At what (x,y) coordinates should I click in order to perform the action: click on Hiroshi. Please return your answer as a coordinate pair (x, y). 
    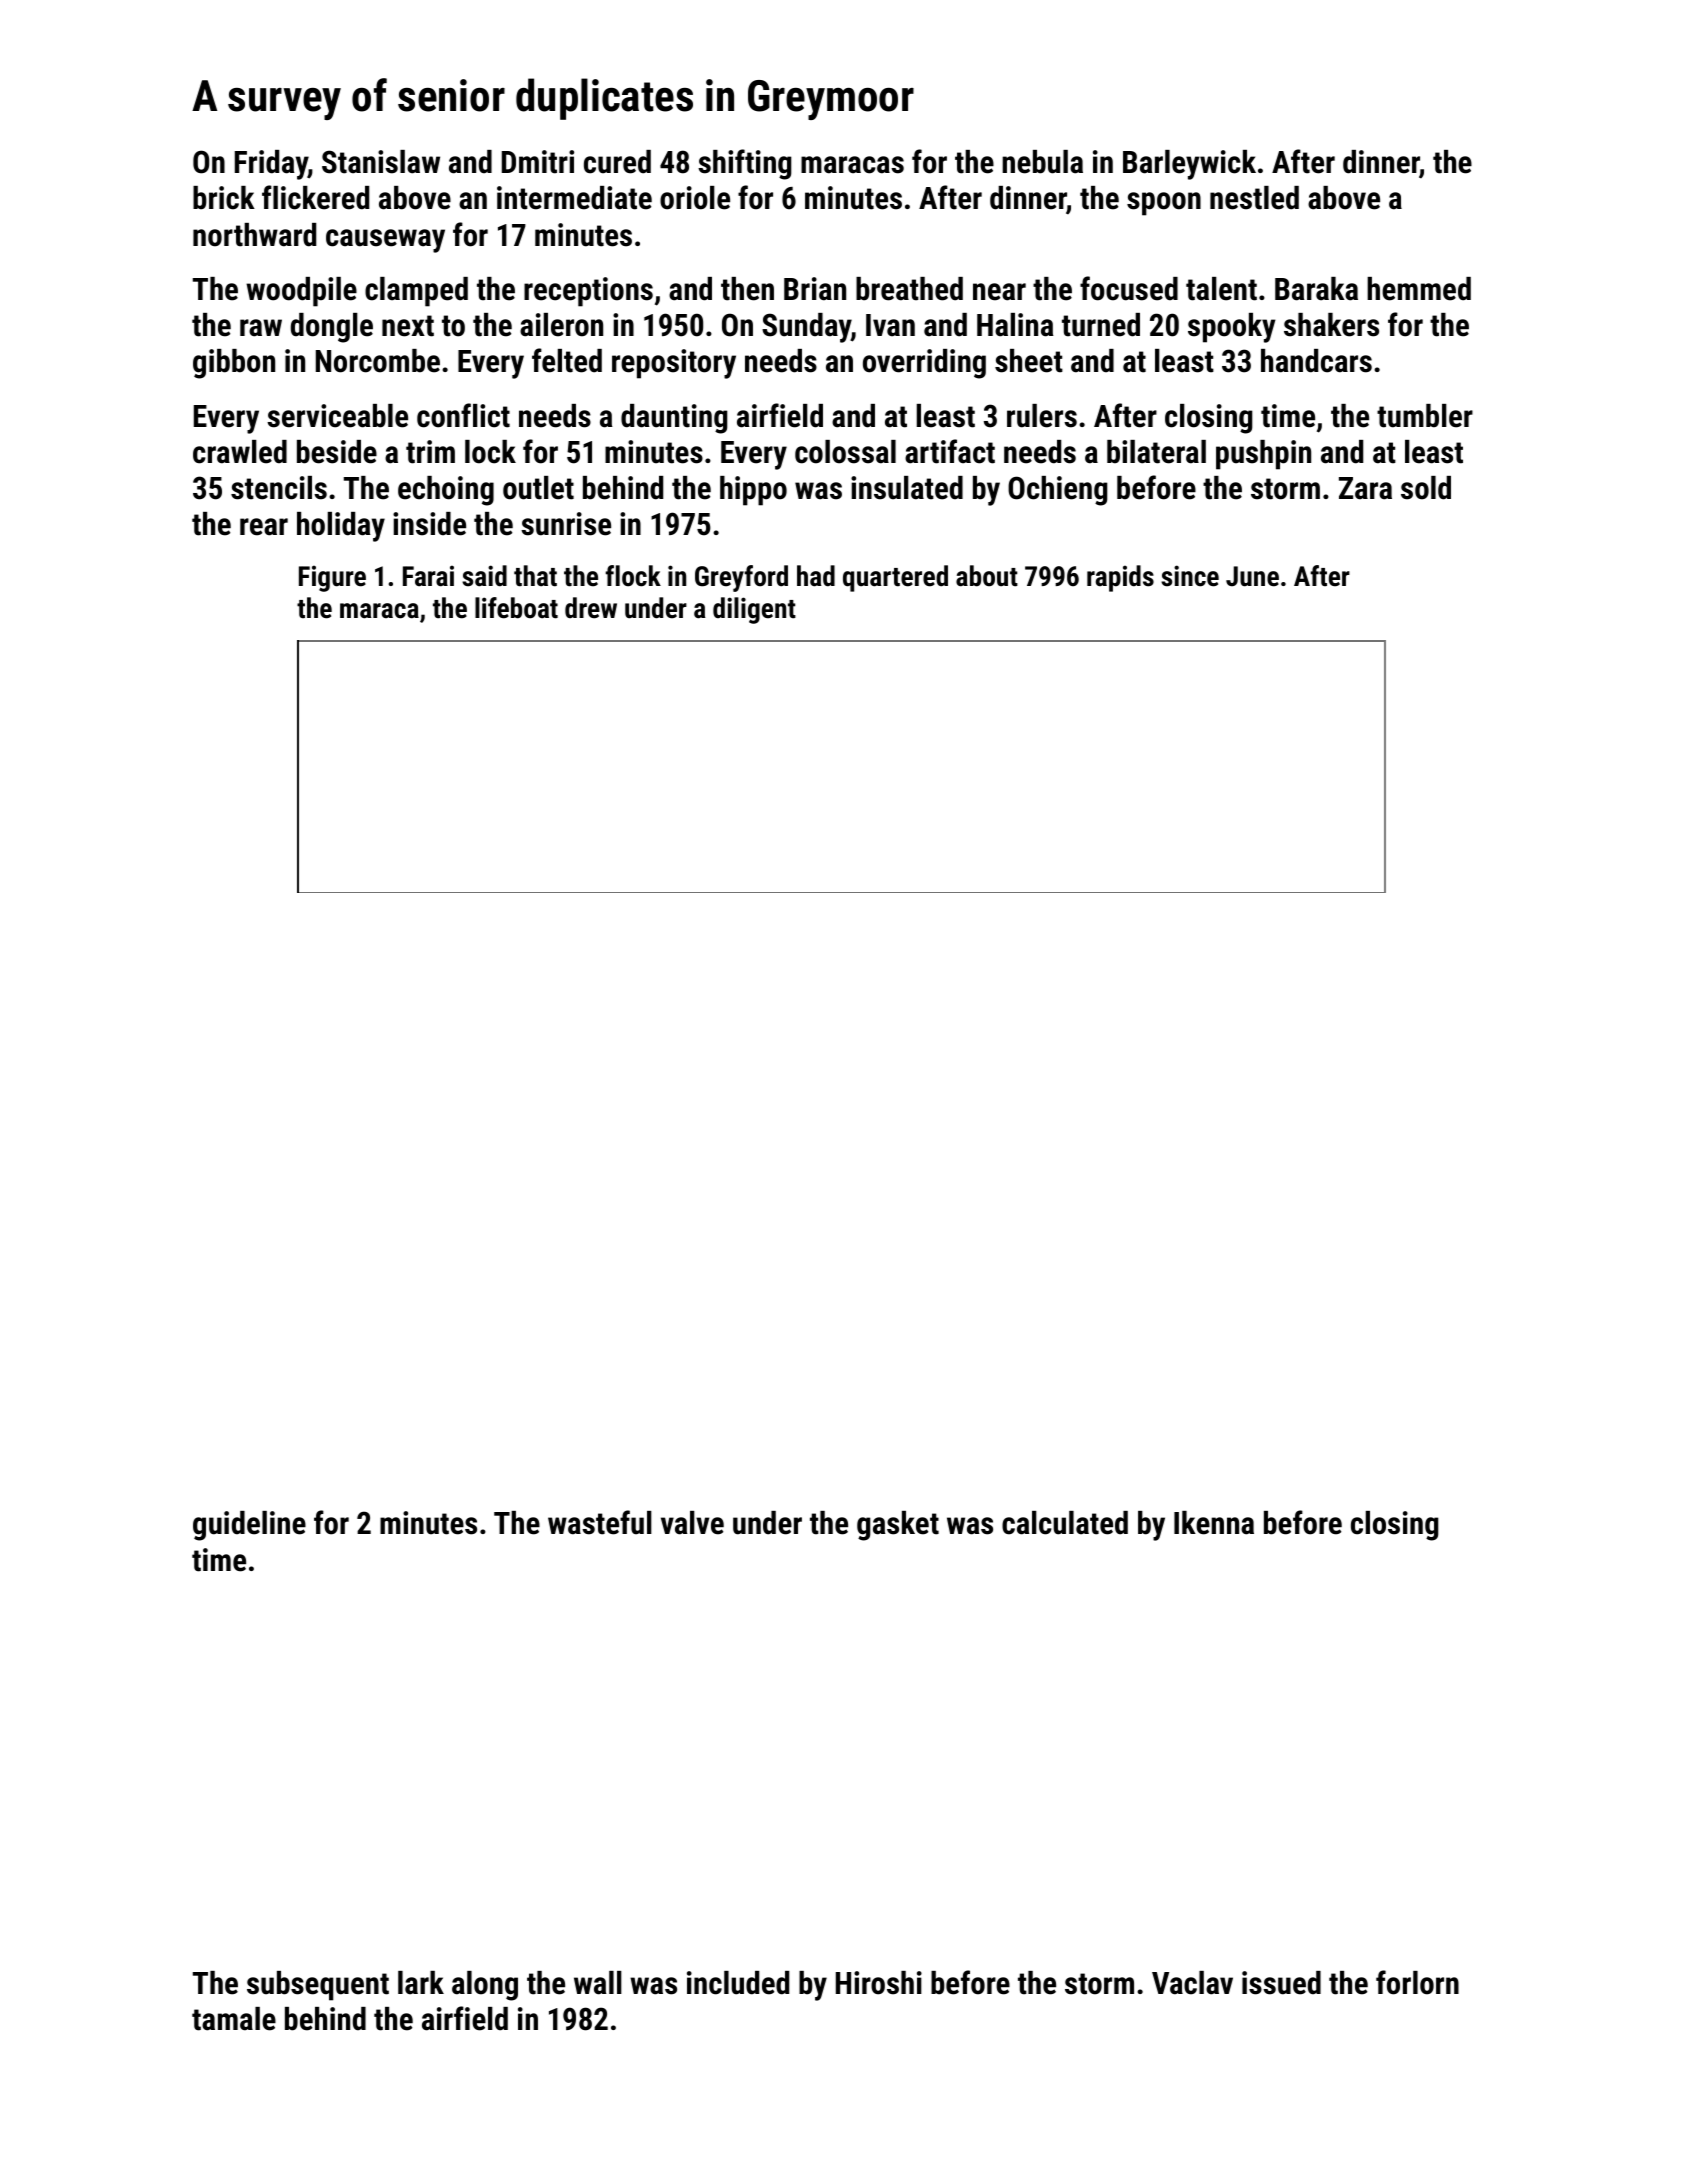
    Looking at the image, I should click on (879, 1983).
